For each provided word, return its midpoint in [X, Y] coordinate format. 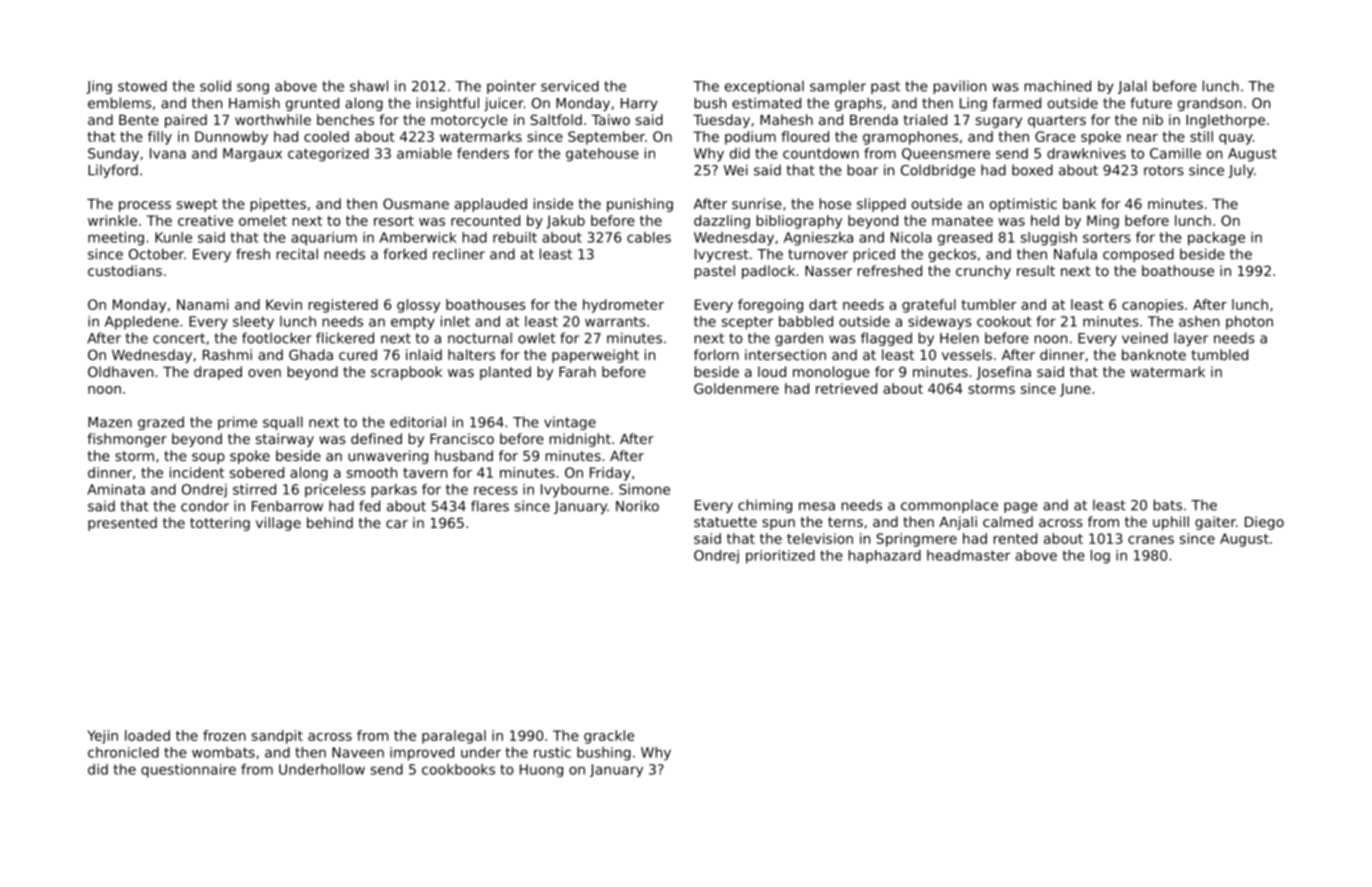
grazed [161, 423]
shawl [369, 86]
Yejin [102, 737]
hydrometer [623, 306]
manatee [962, 221]
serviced [570, 86]
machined [1058, 86]
